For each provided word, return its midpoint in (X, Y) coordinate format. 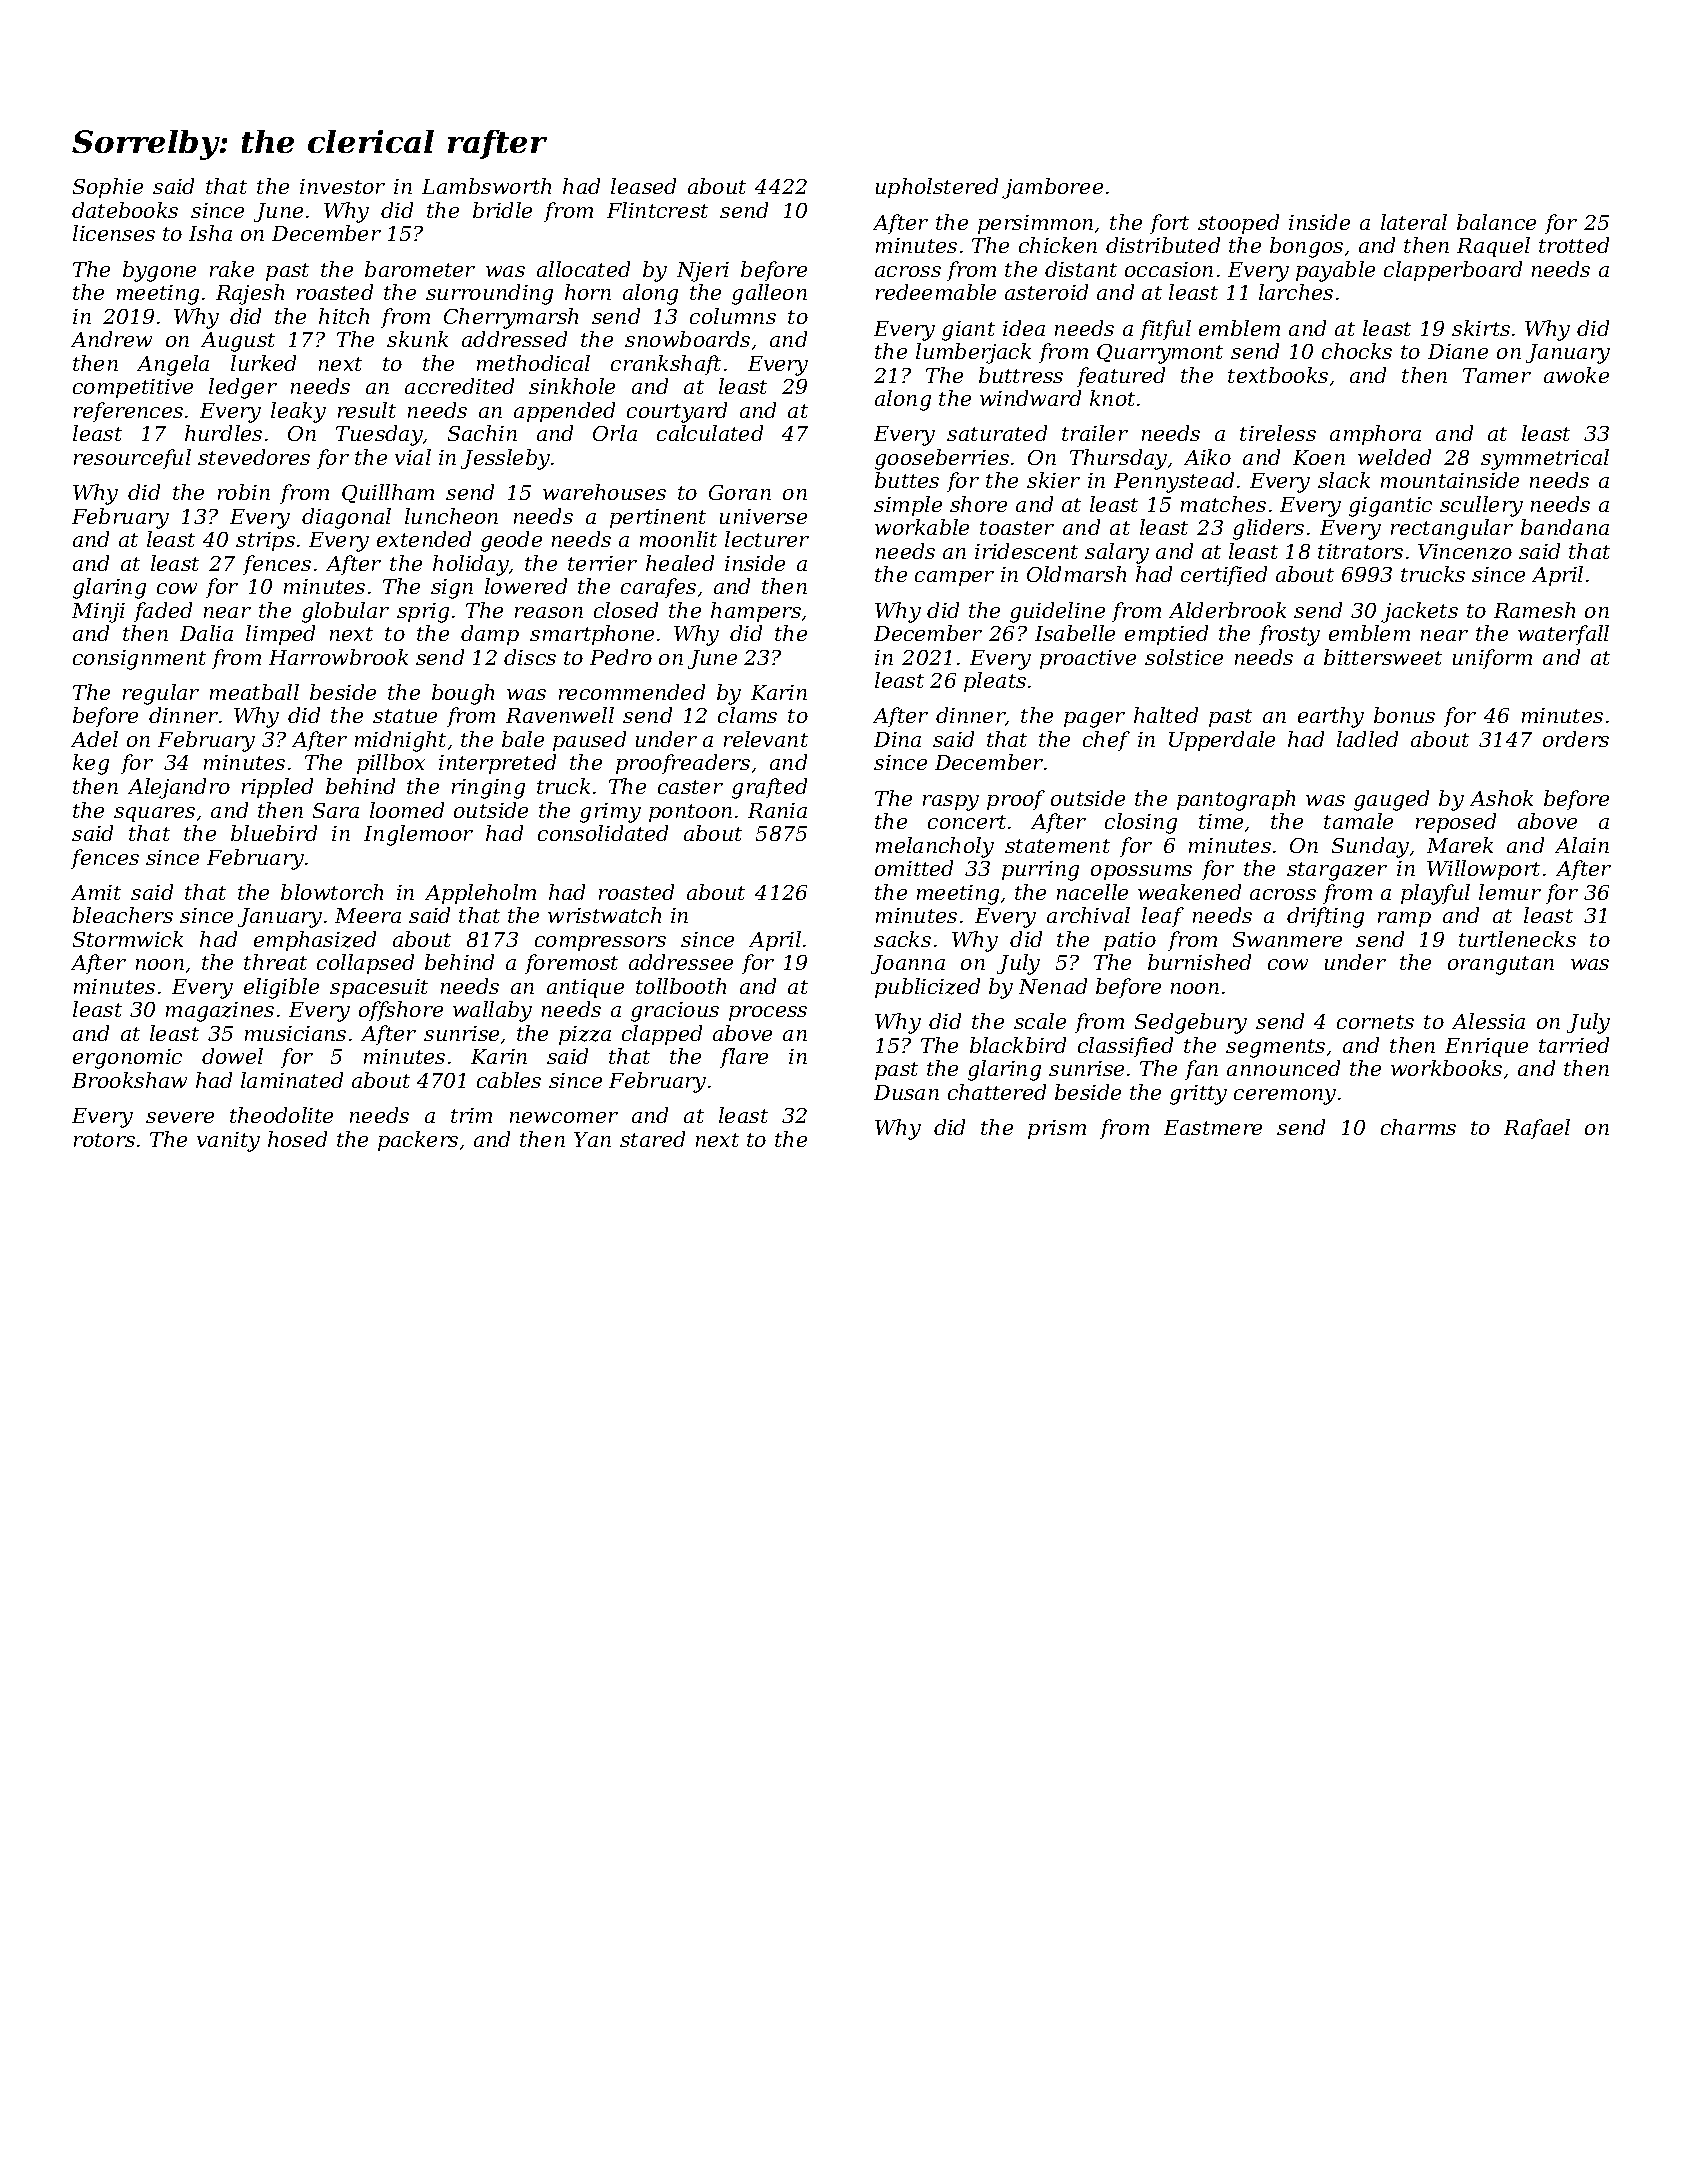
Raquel (1493, 247)
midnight (400, 741)
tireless (1278, 433)
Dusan (906, 1092)
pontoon (690, 813)
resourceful (132, 459)
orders (1576, 739)
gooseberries (942, 459)
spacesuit (379, 988)
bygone (159, 271)
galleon (769, 294)
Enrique (1486, 1047)
